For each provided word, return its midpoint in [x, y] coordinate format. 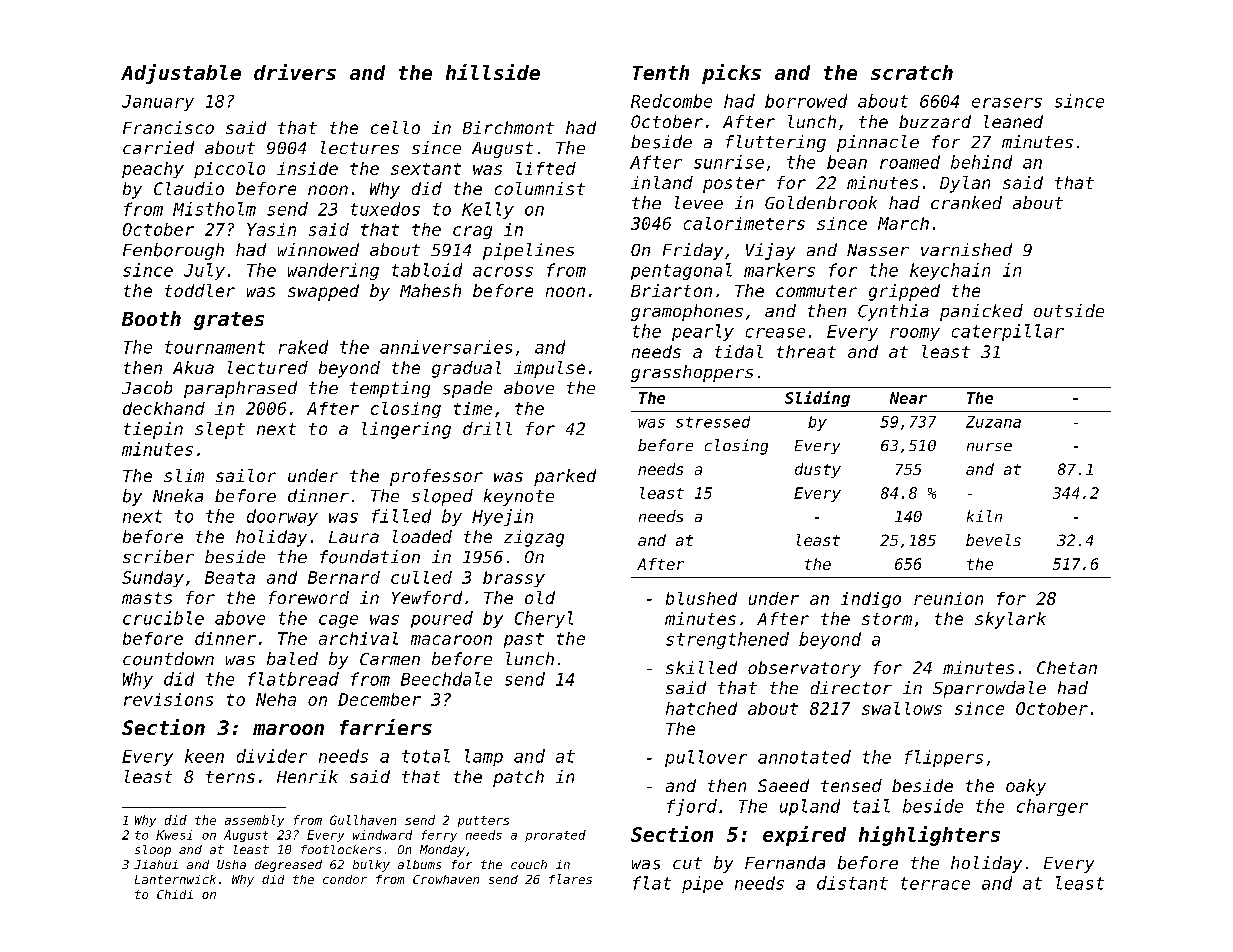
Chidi [175, 894]
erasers [1007, 103]
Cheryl [544, 619]
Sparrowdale [989, 689]
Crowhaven [446, 879]
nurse [989, 447]
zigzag [534, 538]
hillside [493, 72]
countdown [168, 659]
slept [220, 430]
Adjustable [181, 74]
